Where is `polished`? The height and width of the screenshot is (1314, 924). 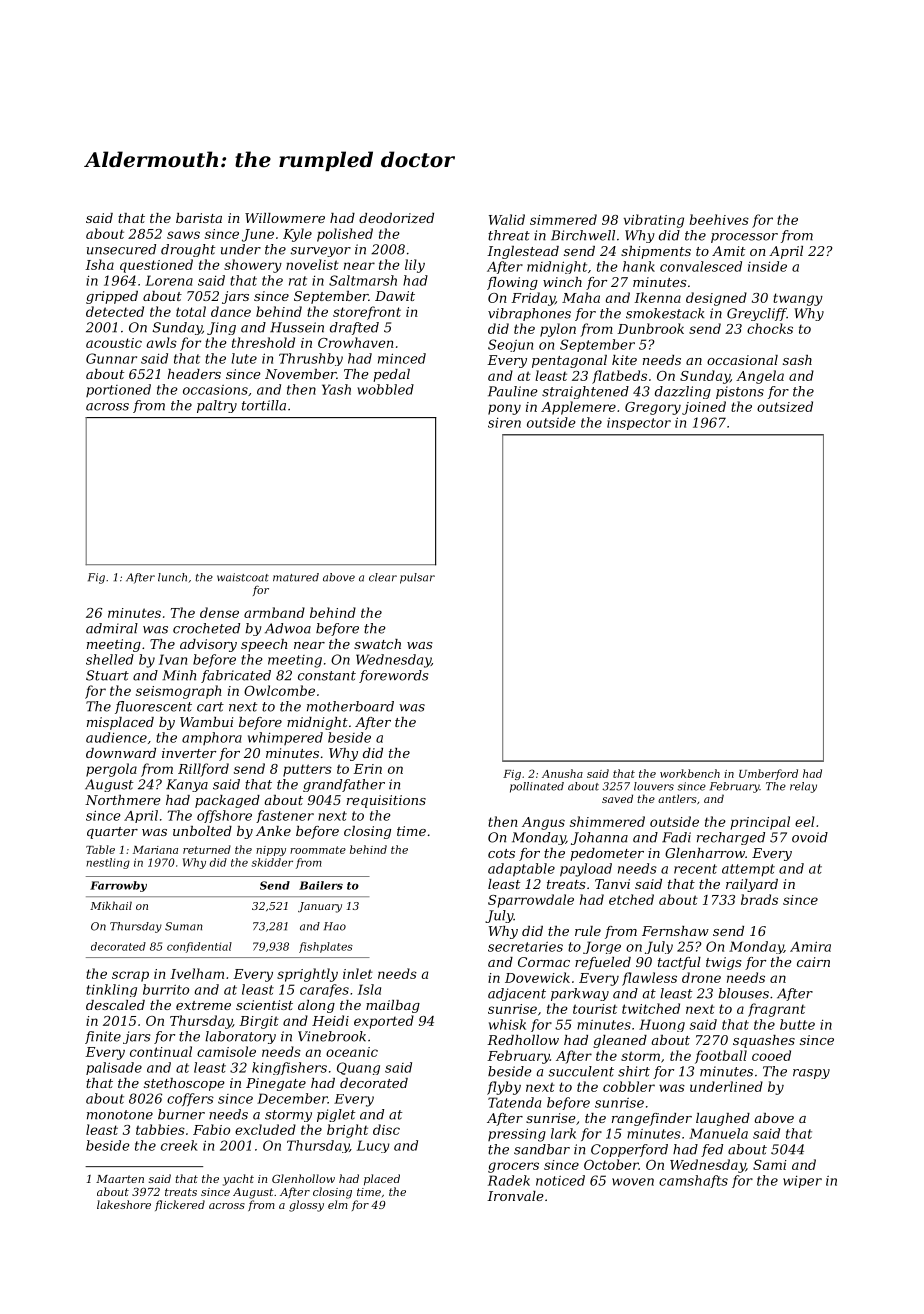 polished is located at coordinates (345, 235).
